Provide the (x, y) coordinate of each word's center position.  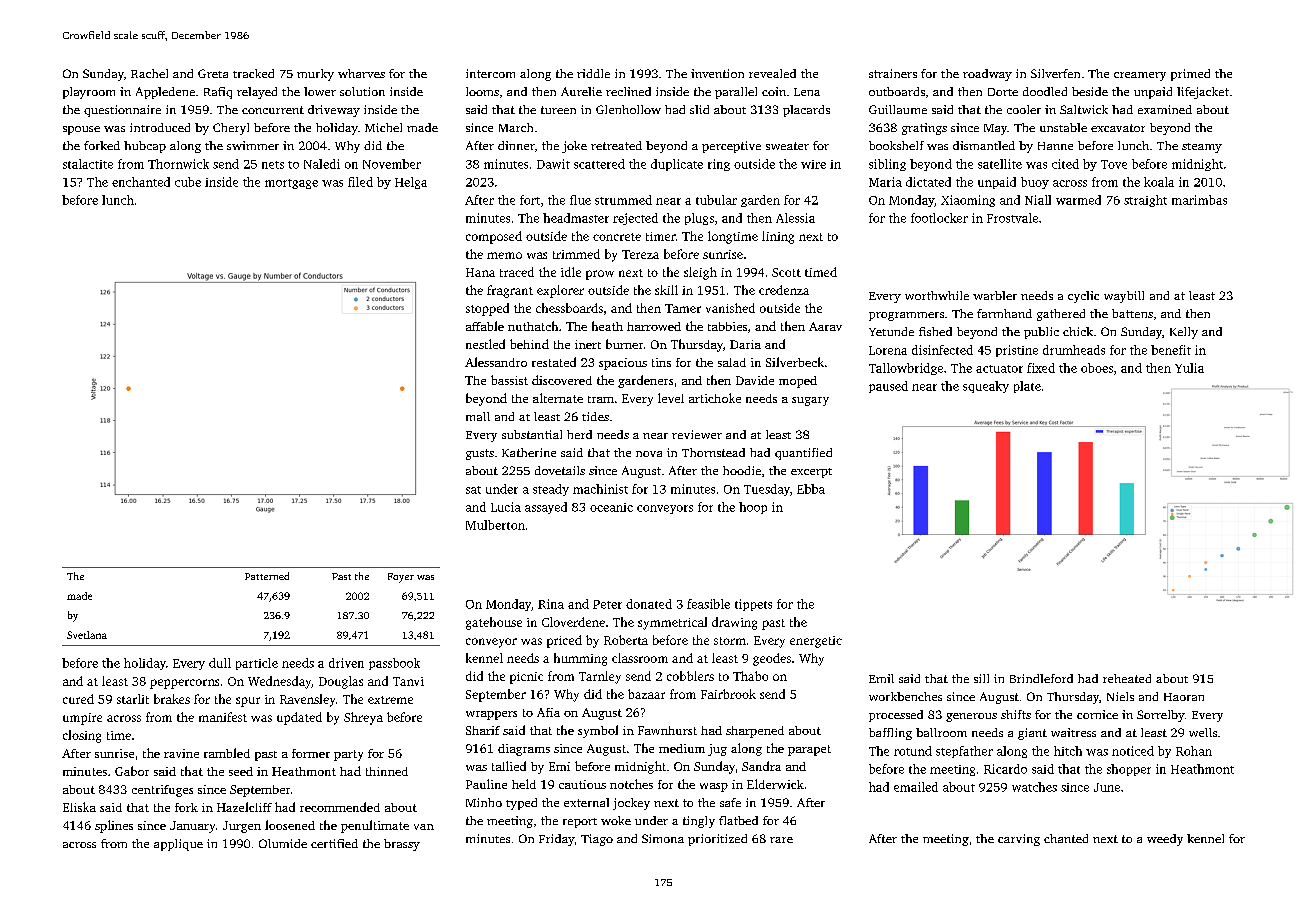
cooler (1024, 109)
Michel (383, 127)
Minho (484, 802)
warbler (995, 295)
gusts (480, 454)
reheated (1127, 678)
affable (485, 326)
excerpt (811, 473)
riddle (593, 73)
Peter (607, 604)
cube (188, 182)
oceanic (611, 507)
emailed (916, 787)
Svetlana (87, 635)
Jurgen (242, 827)
